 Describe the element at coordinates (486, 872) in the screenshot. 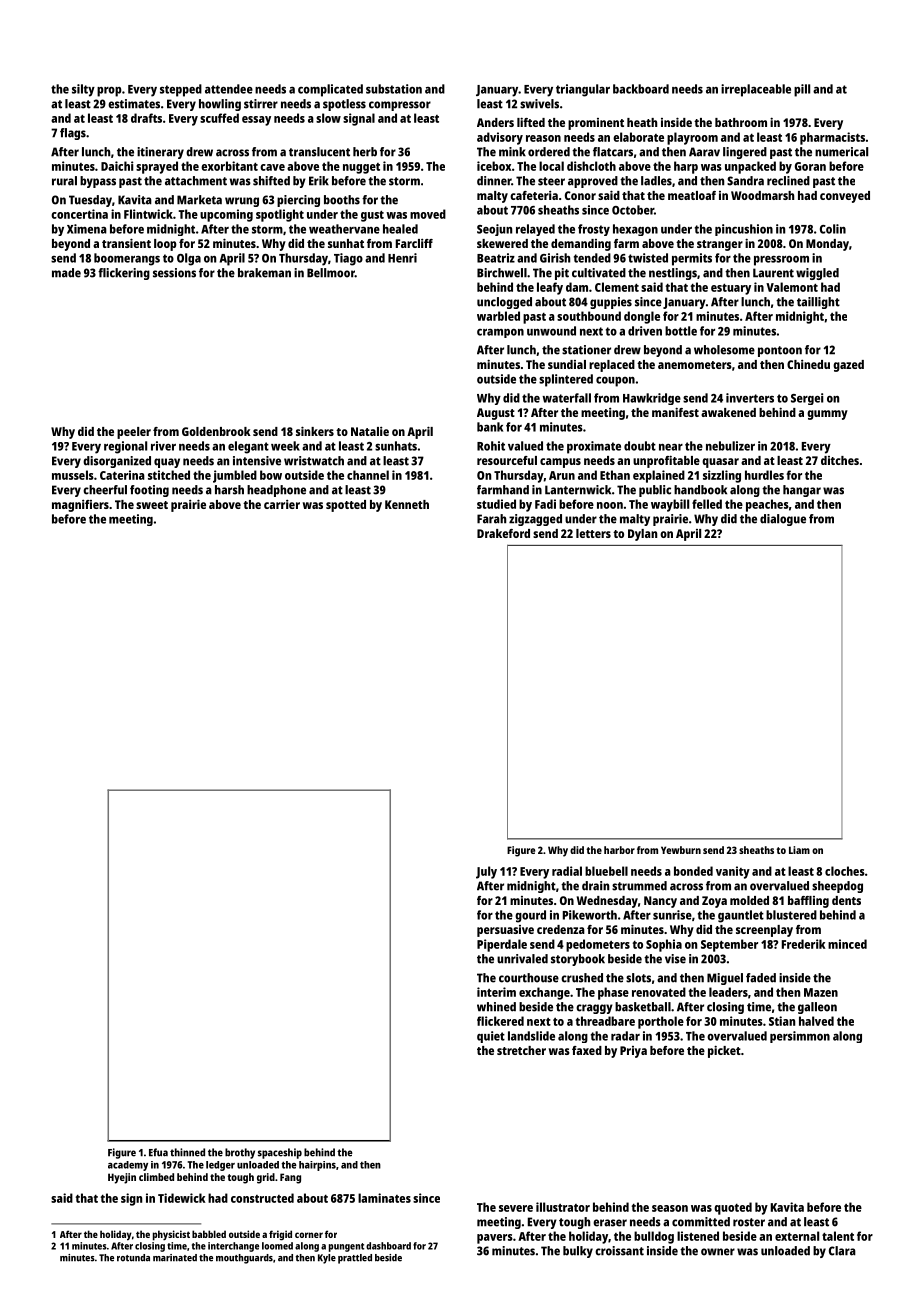

I see `July` at that location.
